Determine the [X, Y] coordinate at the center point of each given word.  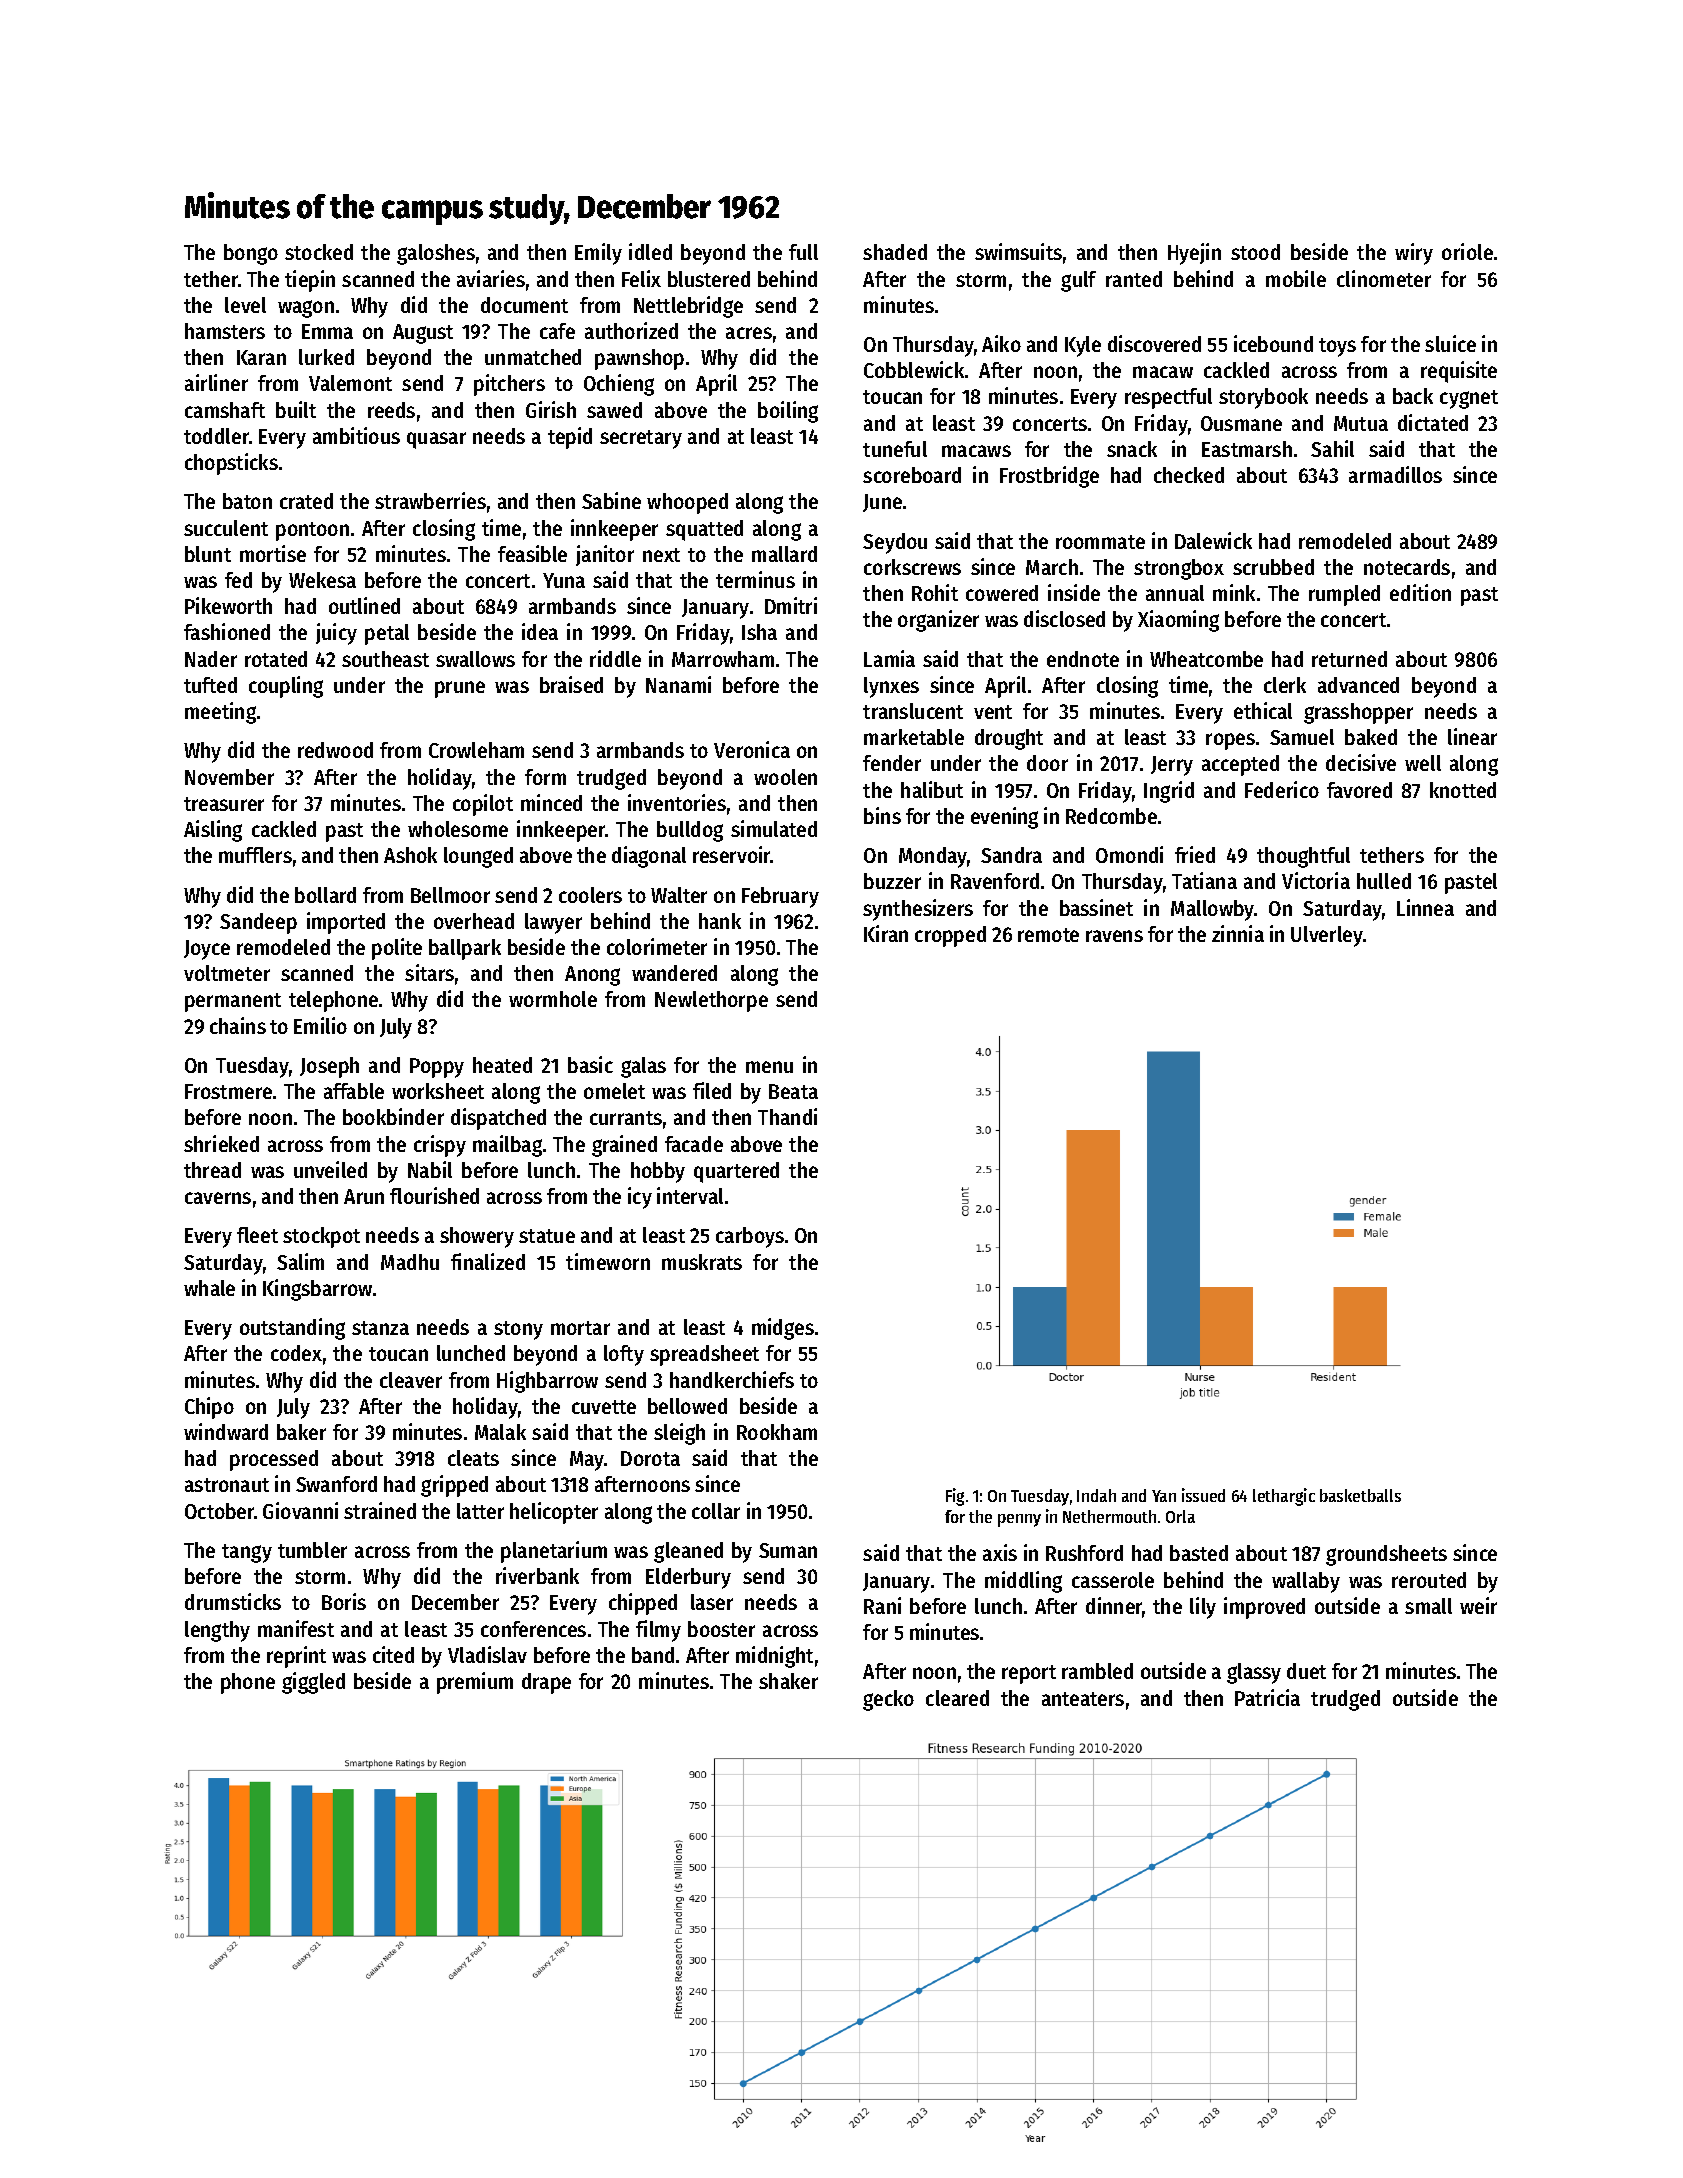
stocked [319, 252]
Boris [344, 1601]
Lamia [889, 658]
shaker [788, 1681]
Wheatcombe [1206, 659]
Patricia [1267, 1697]
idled [650, 251]
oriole [1467, 251]
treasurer [224, 804]
